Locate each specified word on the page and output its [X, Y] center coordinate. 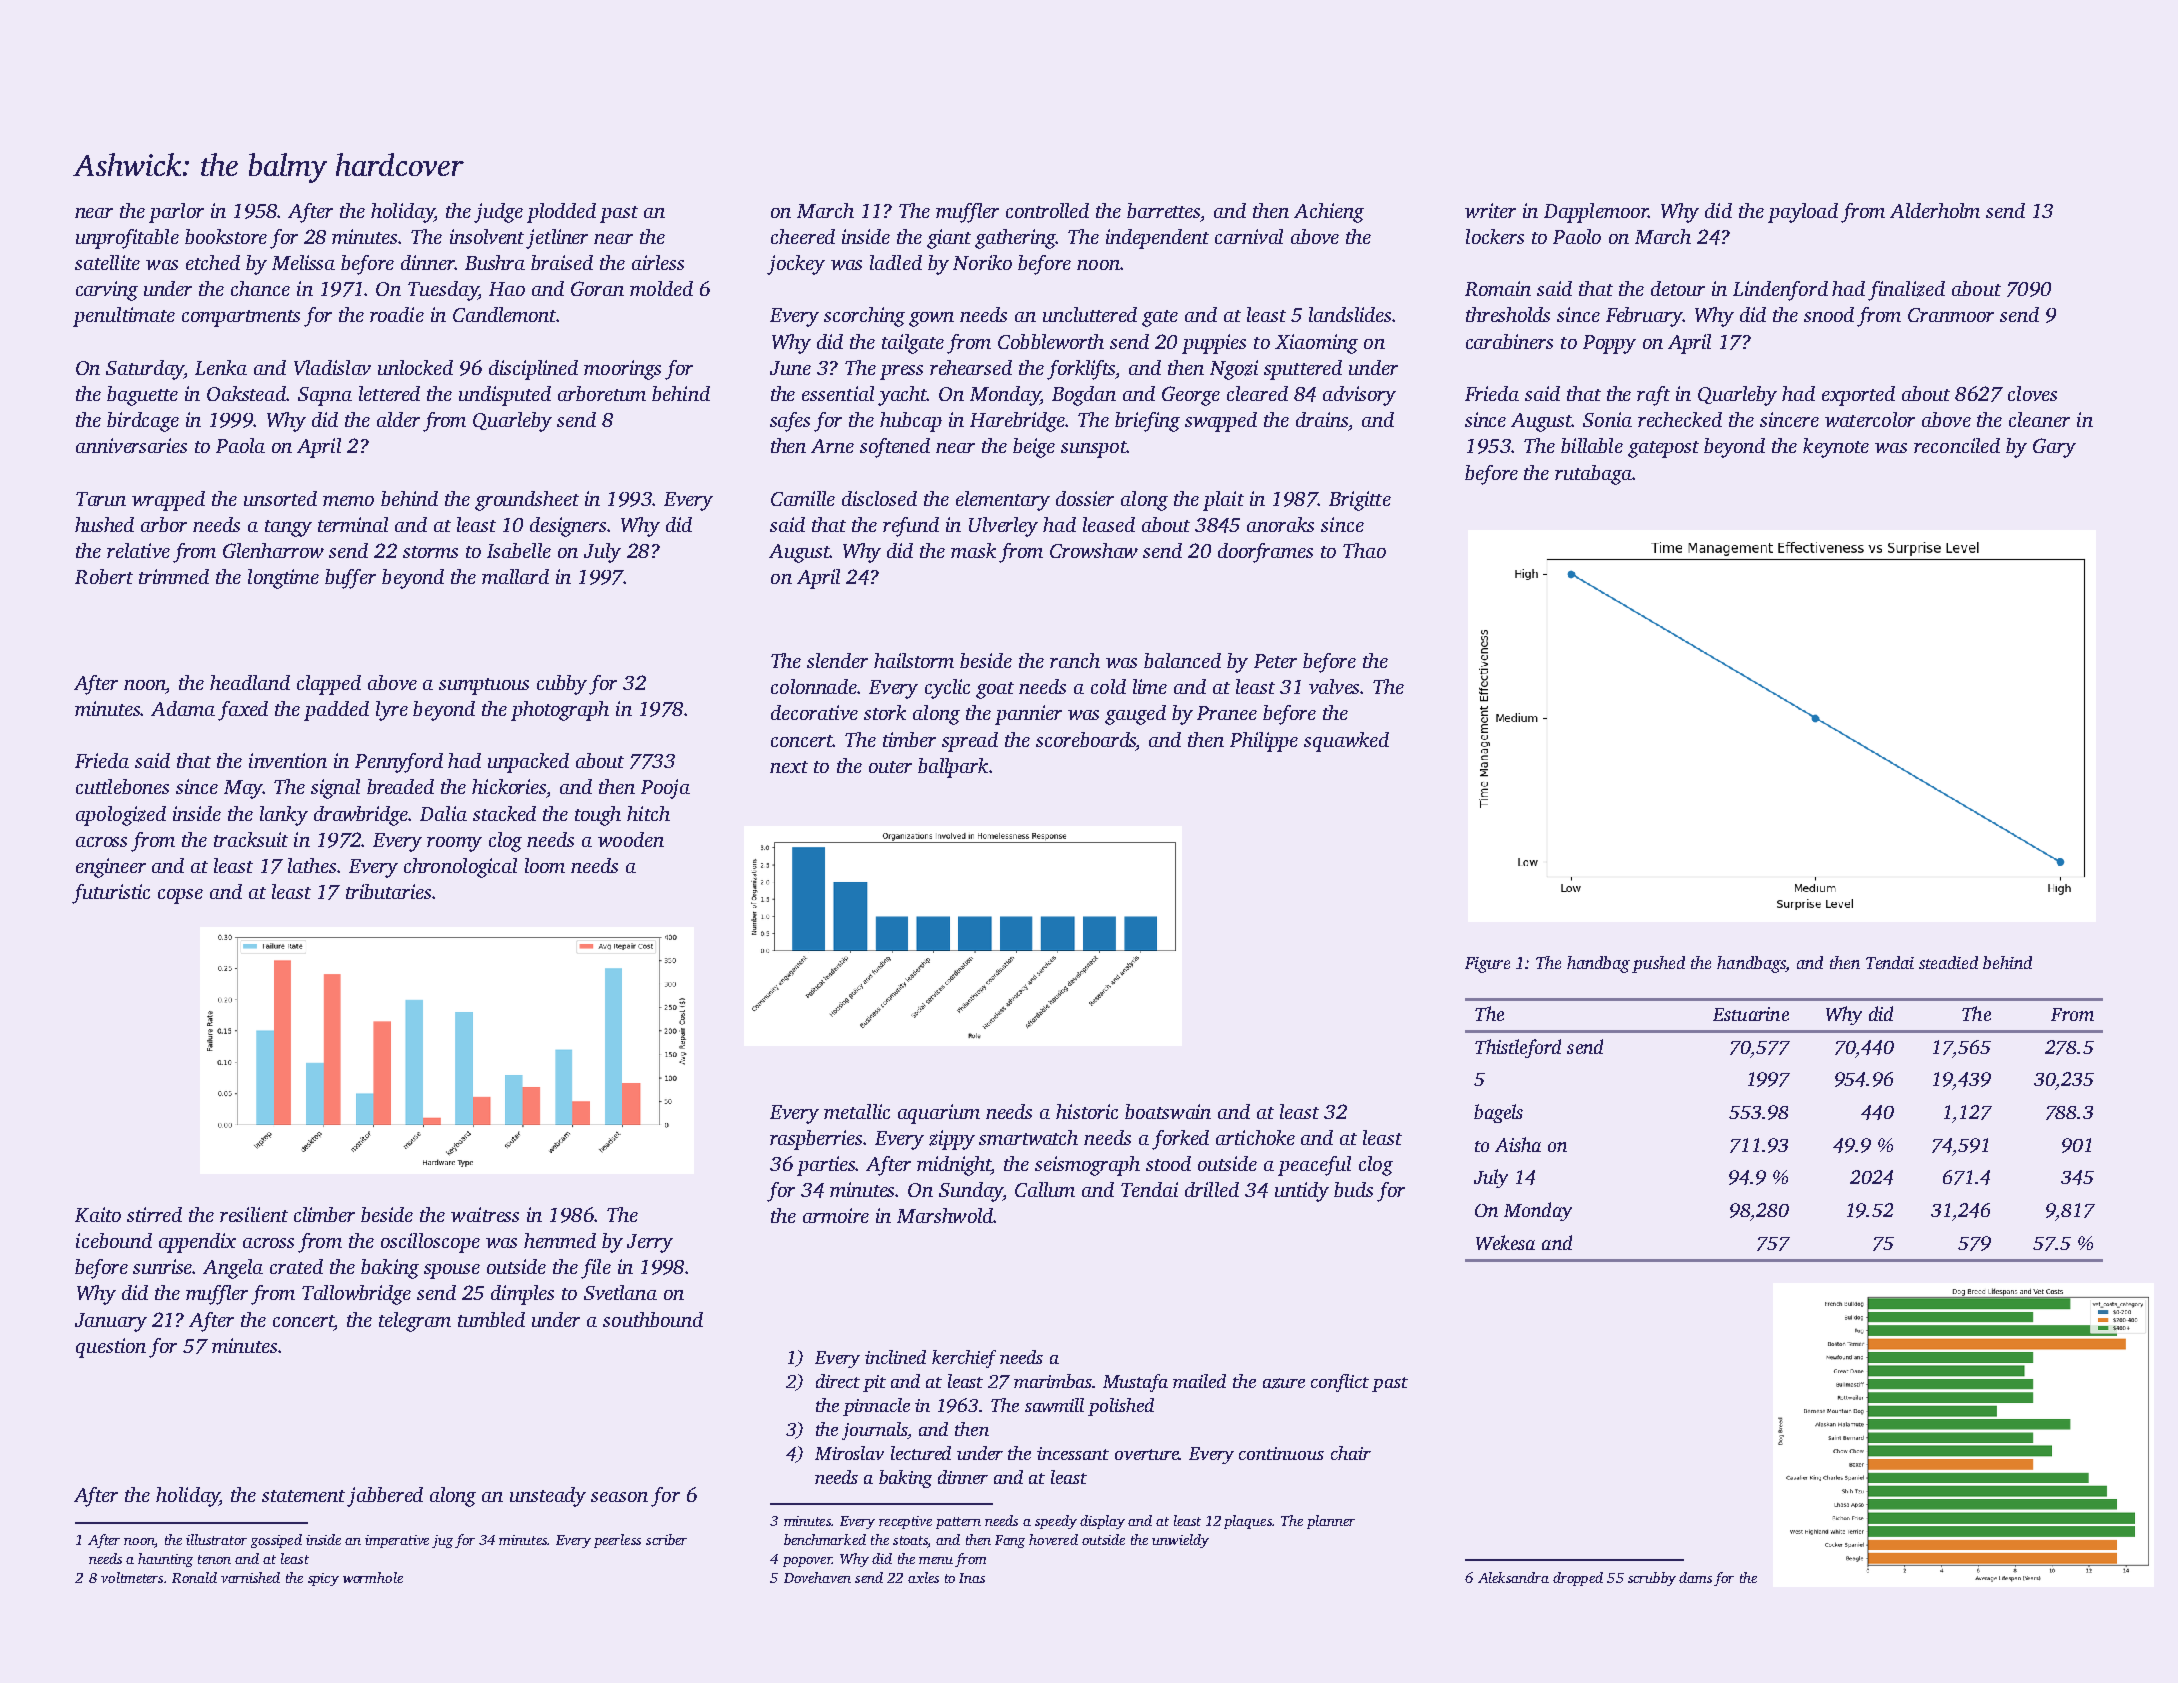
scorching [864, 317]
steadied [1948, 962]
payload [1803, 213]
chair [1351, 1453]
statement [303, 1496]
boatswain [1168, 1111]
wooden [631, 839]
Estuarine [1751, 1014]
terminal [353, 524]
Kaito [98, 1214]
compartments [241, 318]
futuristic [111, 894]
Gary [2054, 448]
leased [1109, 524]
